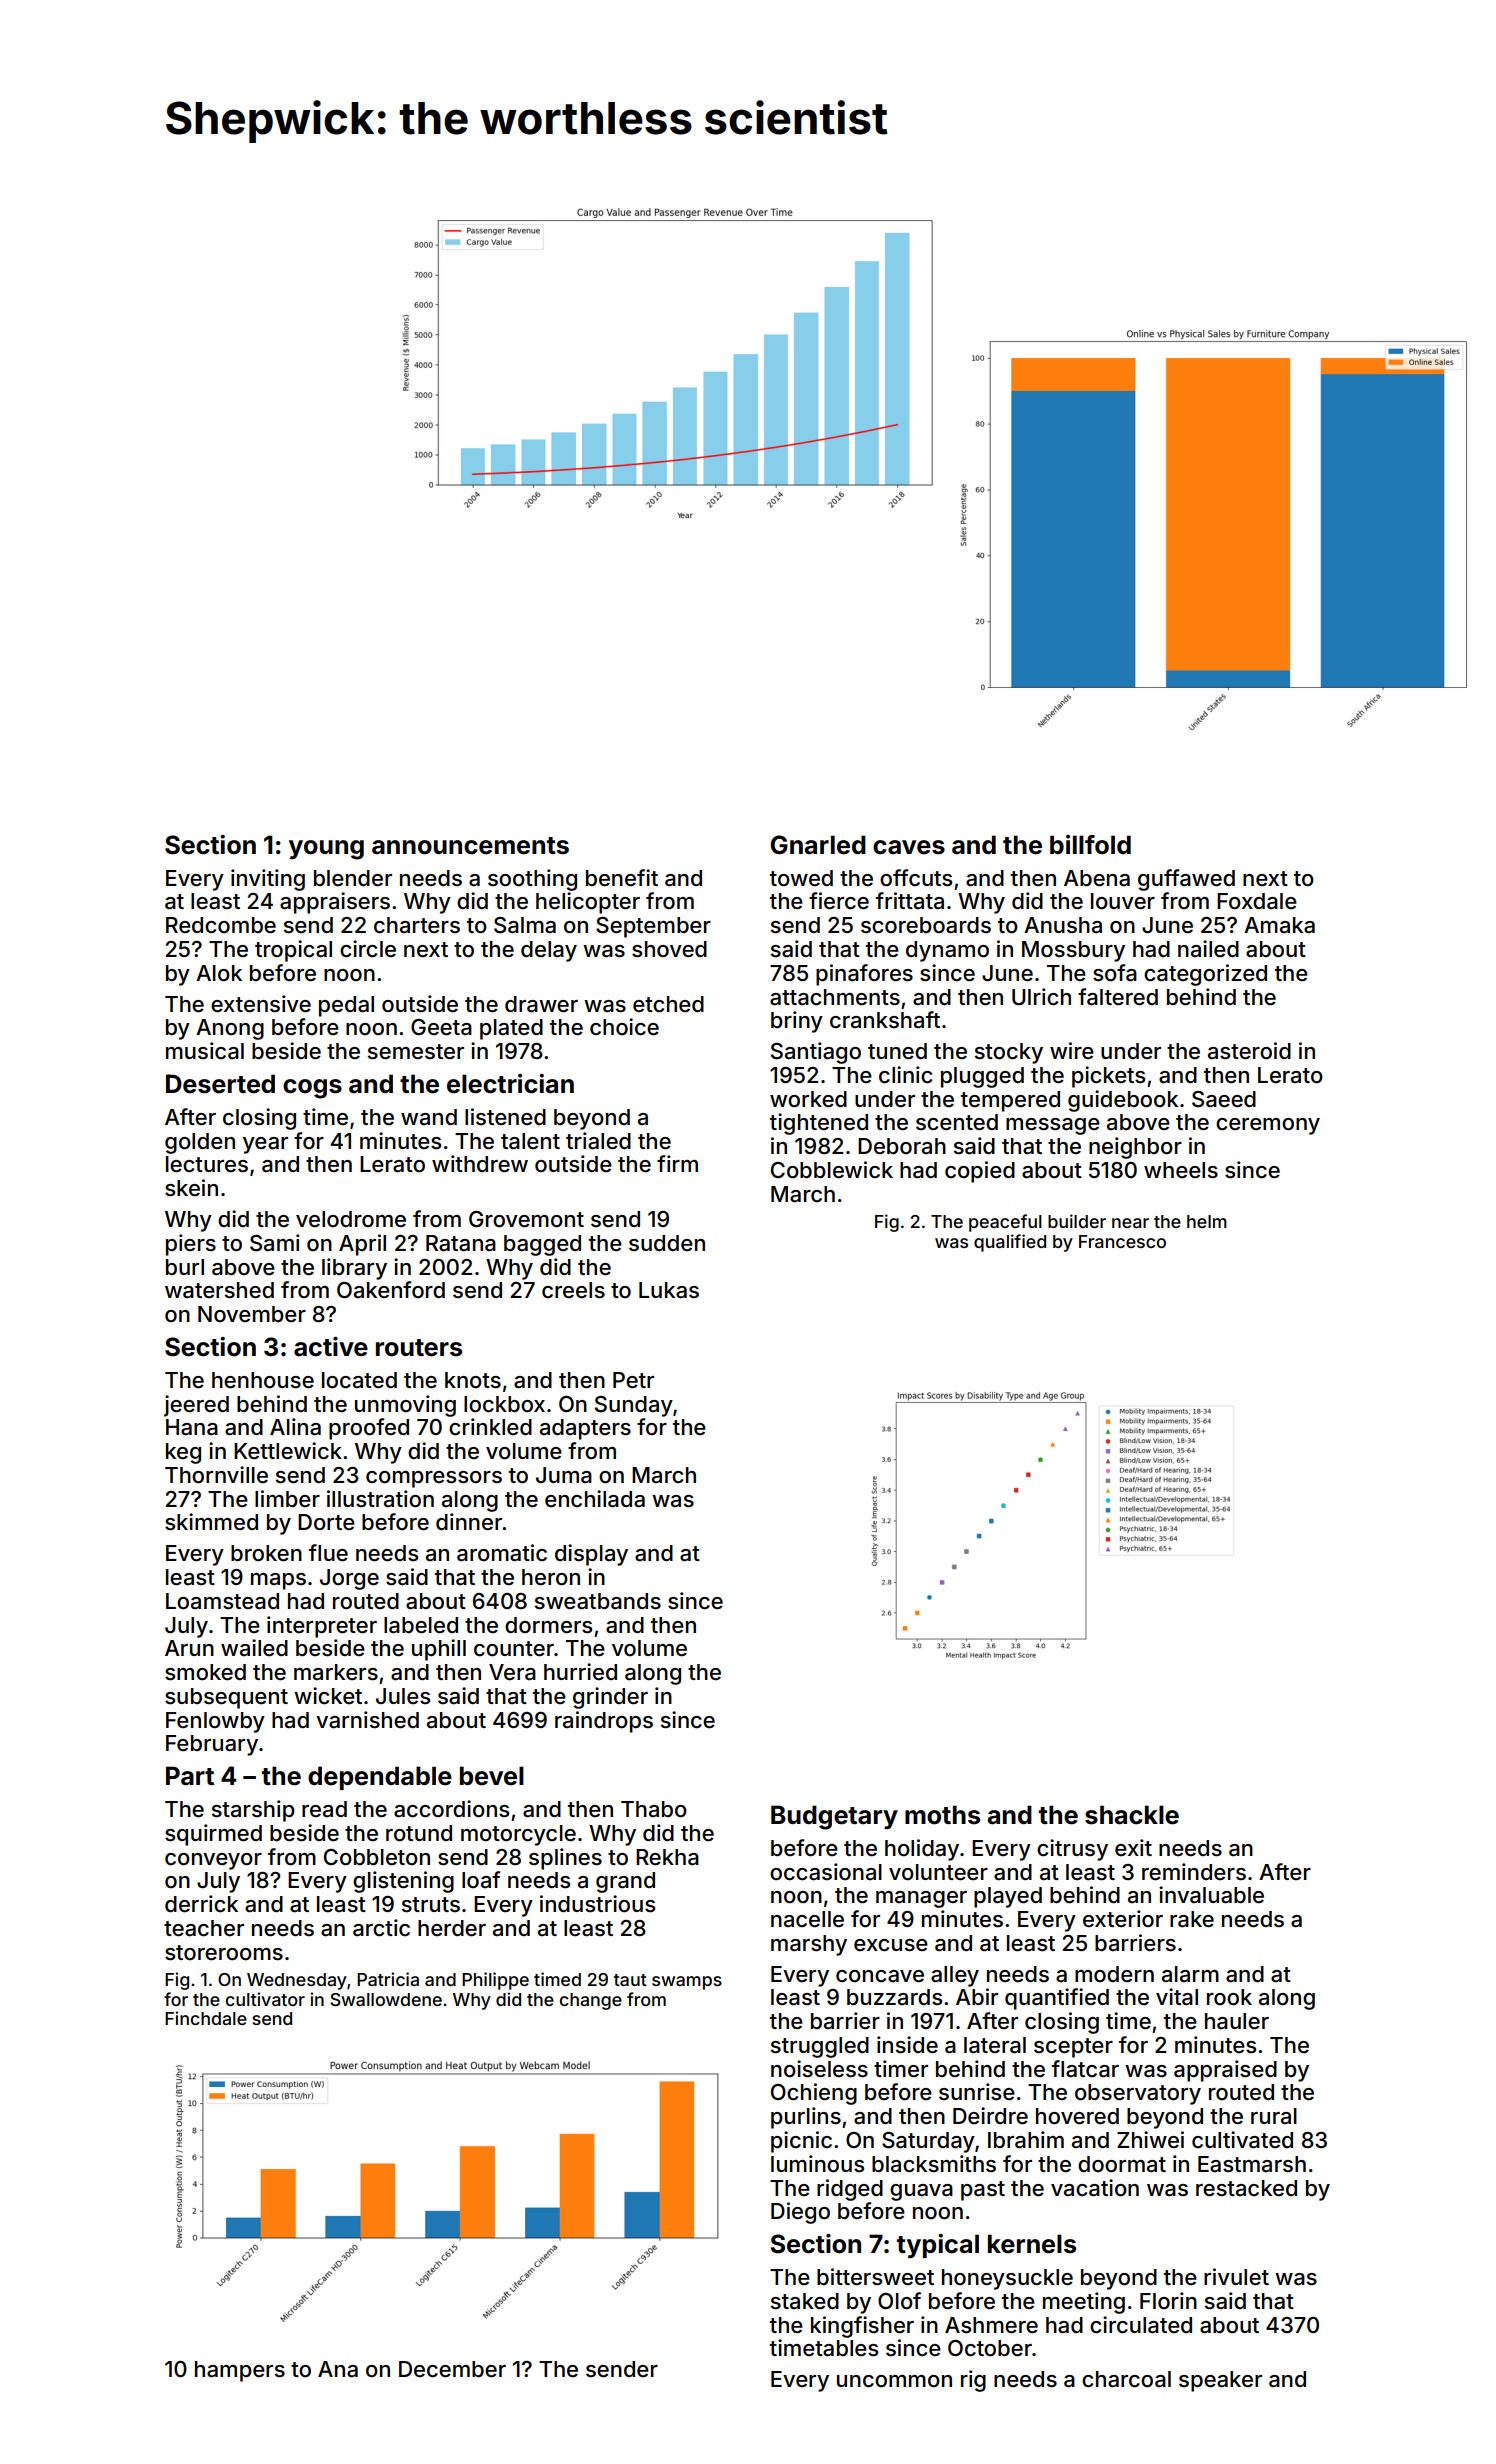  What do you see at coordinates (510, 1084) in the page?
I see `electrician` at bounding box center [510, 1084].
